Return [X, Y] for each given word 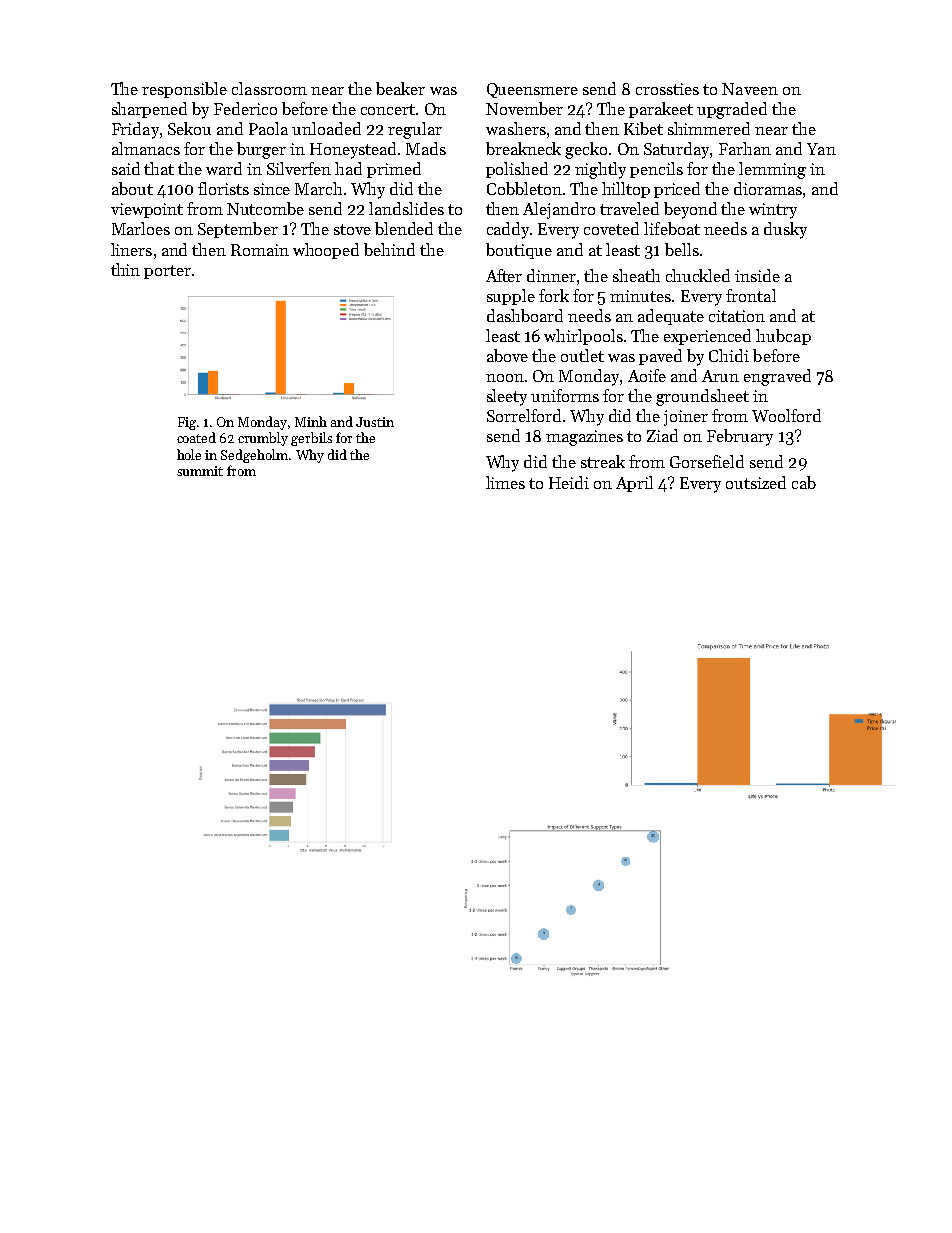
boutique [519, 251]
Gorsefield [707, 461]
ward [224, 168]
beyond [690, 210]
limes [505, 482]
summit [200, 471]
